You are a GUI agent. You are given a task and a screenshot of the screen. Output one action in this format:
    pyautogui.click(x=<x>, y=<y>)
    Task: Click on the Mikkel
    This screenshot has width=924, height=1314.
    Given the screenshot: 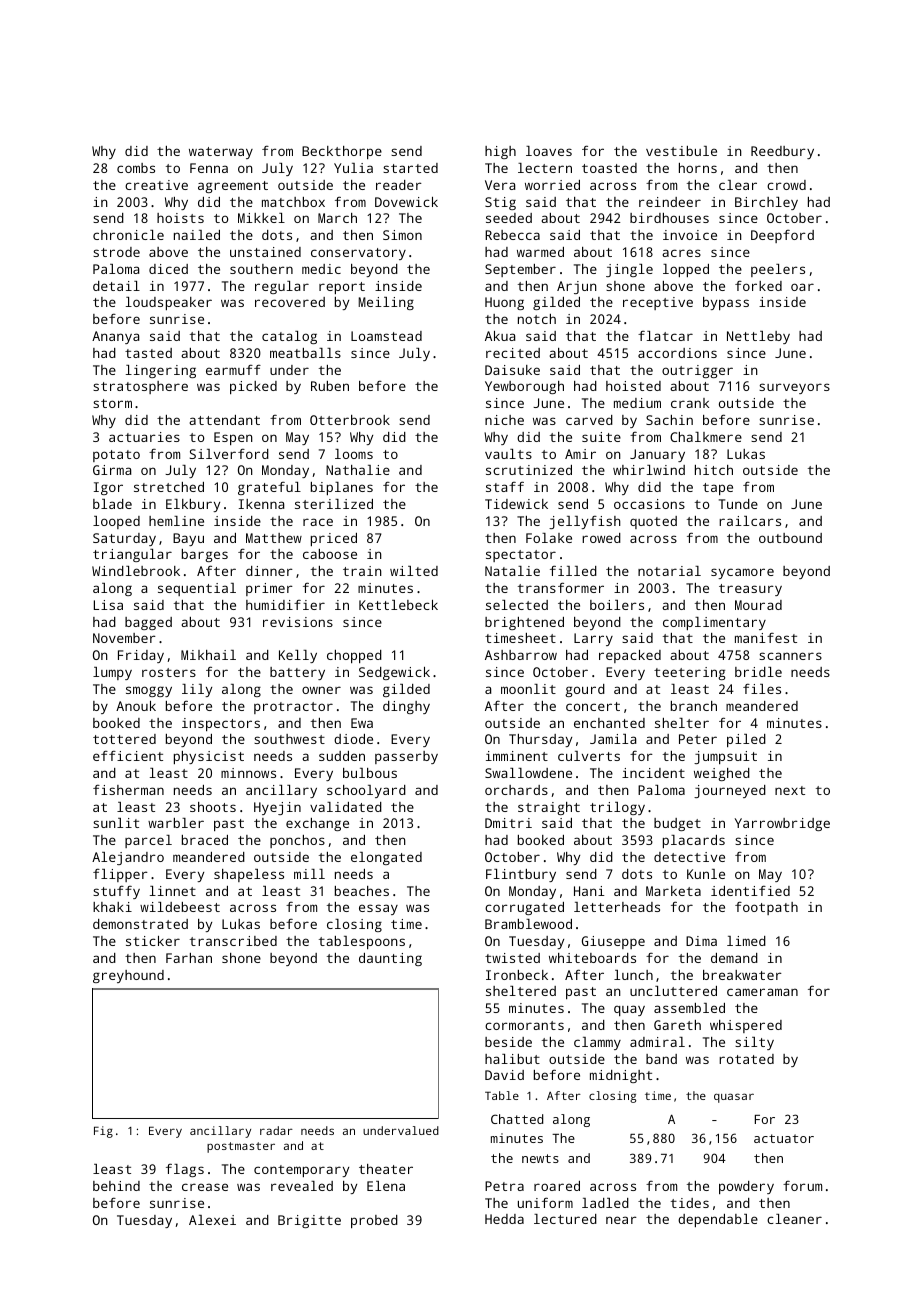 What is the action you would take?
    pyautogui.click(x=261, y=218)
